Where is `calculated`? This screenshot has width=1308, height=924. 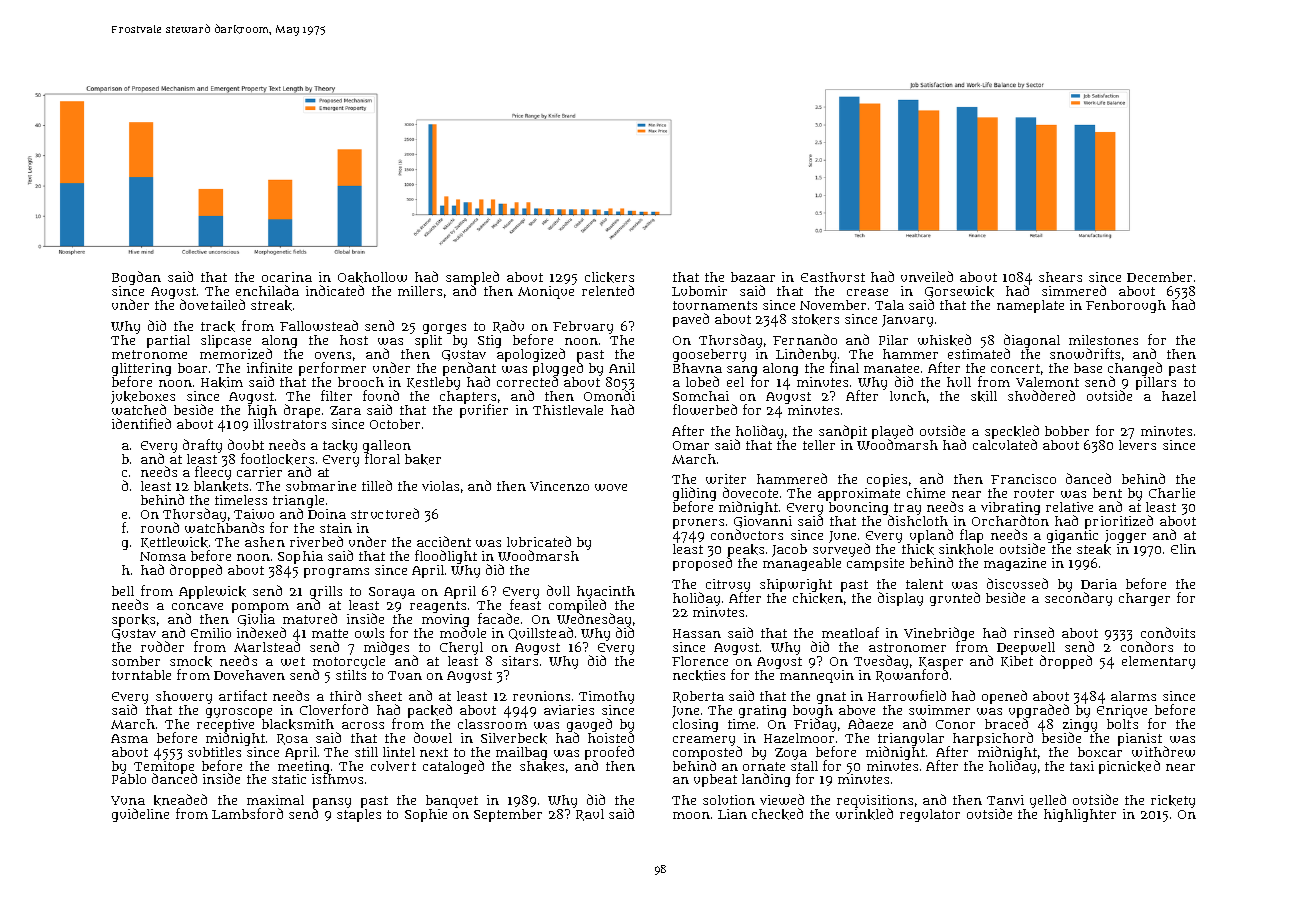
calculated is located at coordinates (1005, 444).
